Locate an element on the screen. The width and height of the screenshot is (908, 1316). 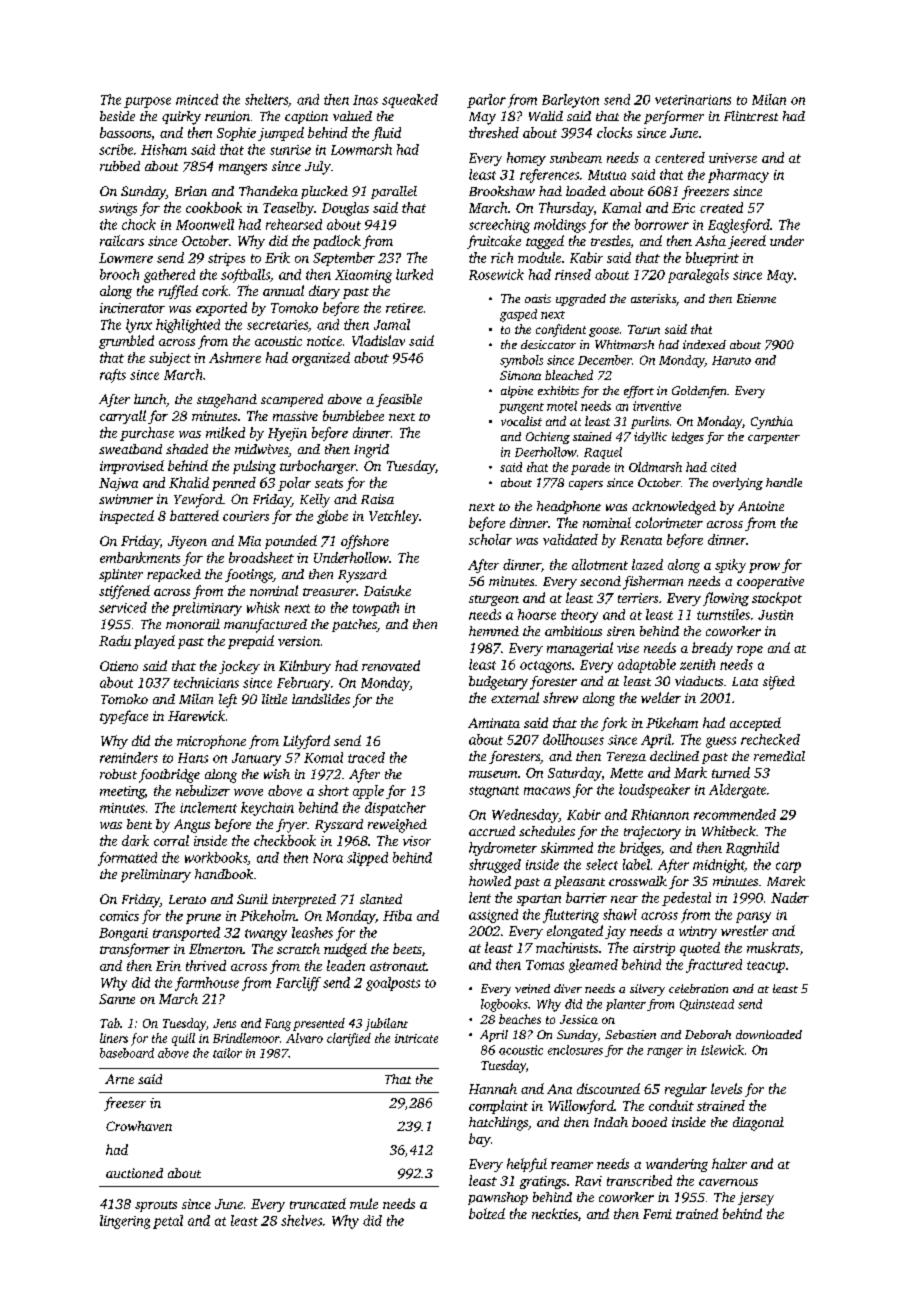
borrower is located at coordinates (662, 224).
